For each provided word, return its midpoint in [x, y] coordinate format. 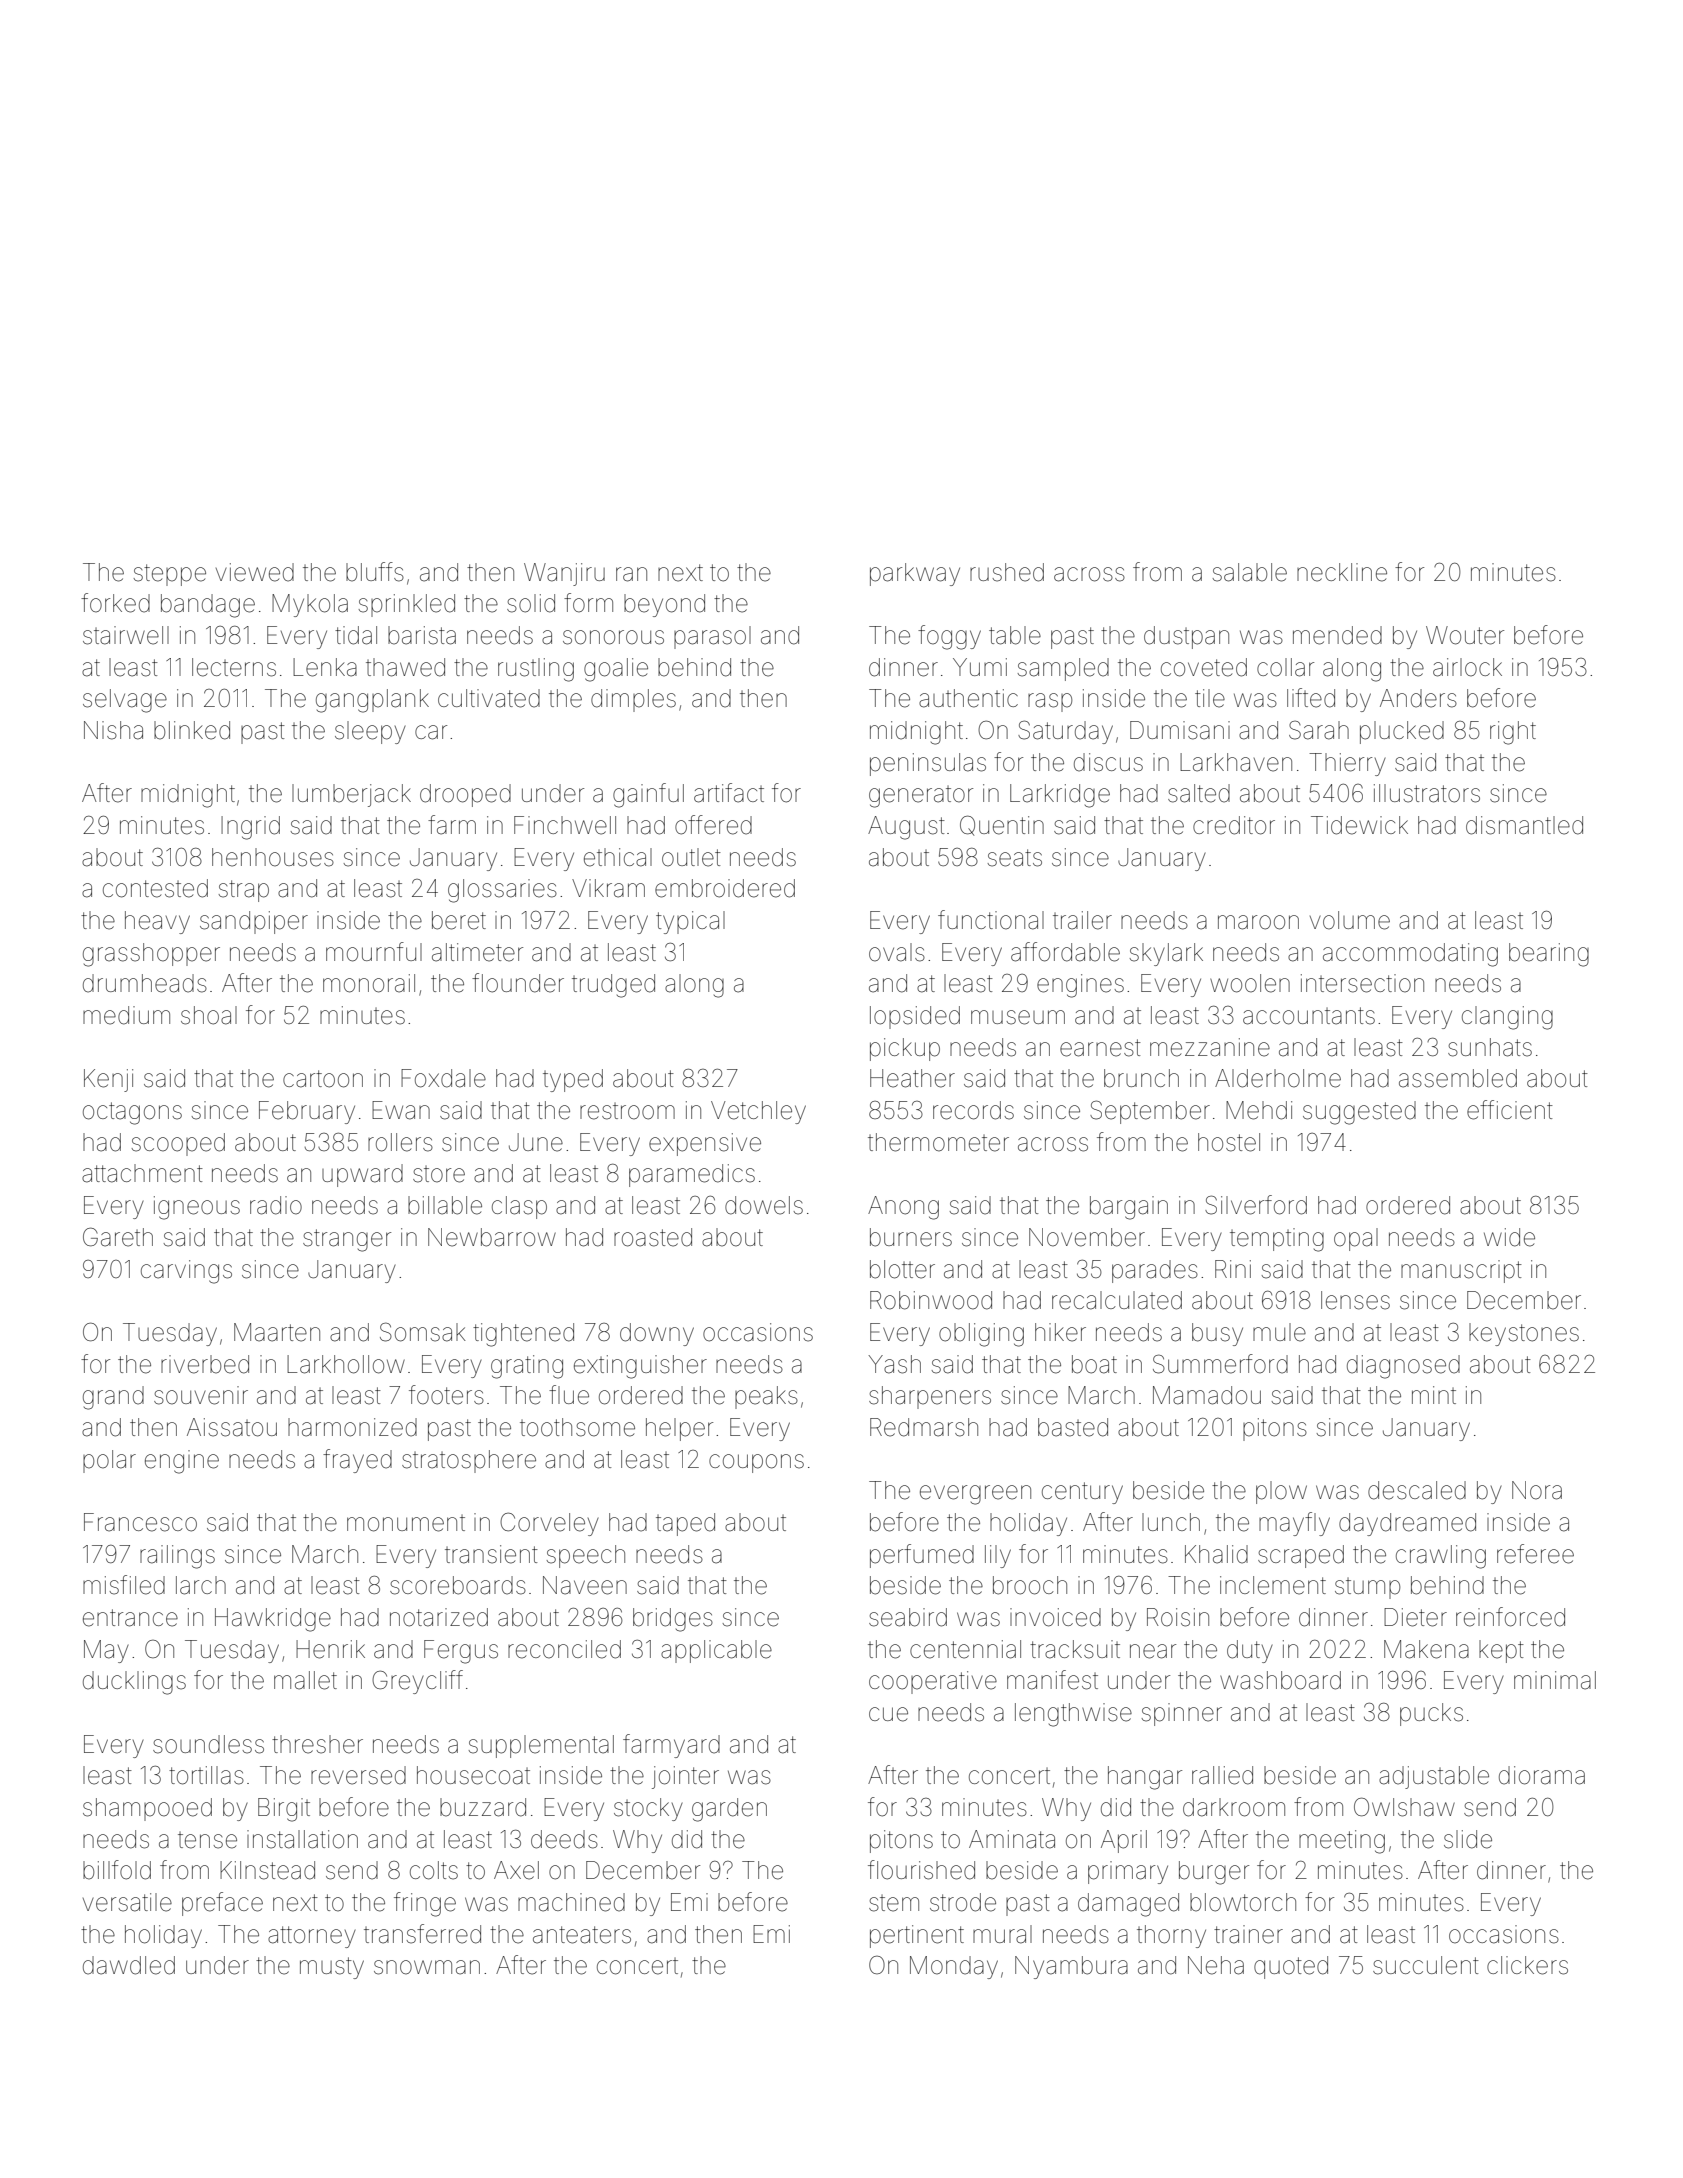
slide [1468, 1839]
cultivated [489, 698]
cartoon [323, 1079]
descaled [1417, 1490]
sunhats [1490, 1047]
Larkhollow [346, 1364]
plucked [1402, 732]
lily [998, 1556]
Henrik [330, 1649]
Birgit [284, 1810]
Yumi [980, 667]
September [1150, 1112]
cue [888, 1714]
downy [657, 1334]
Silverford [1256, 1205]
